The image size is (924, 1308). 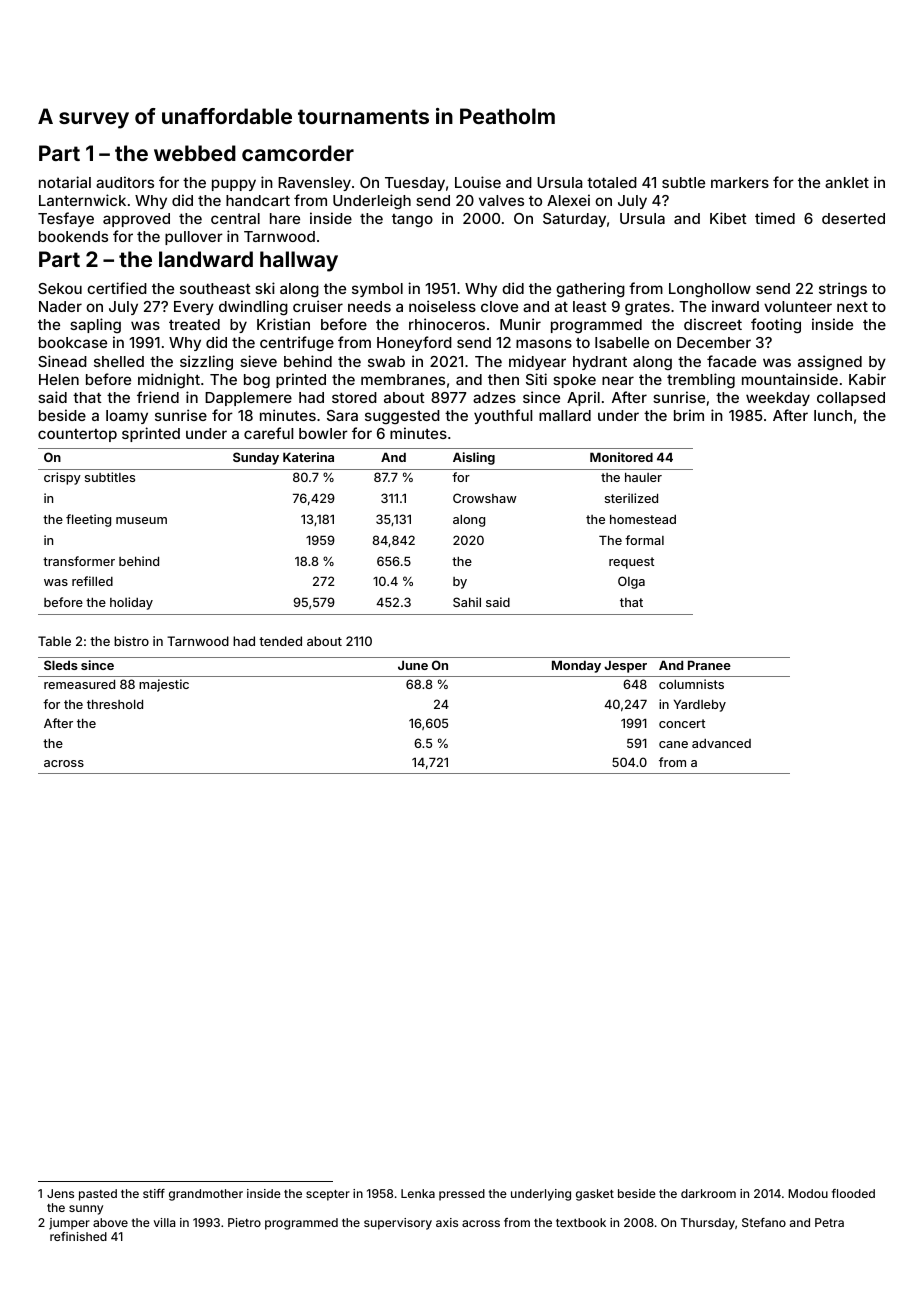 What do you see at coordinates (78, 1236) in the image?
I see `refinished` at bounding box center [78, 1236].
